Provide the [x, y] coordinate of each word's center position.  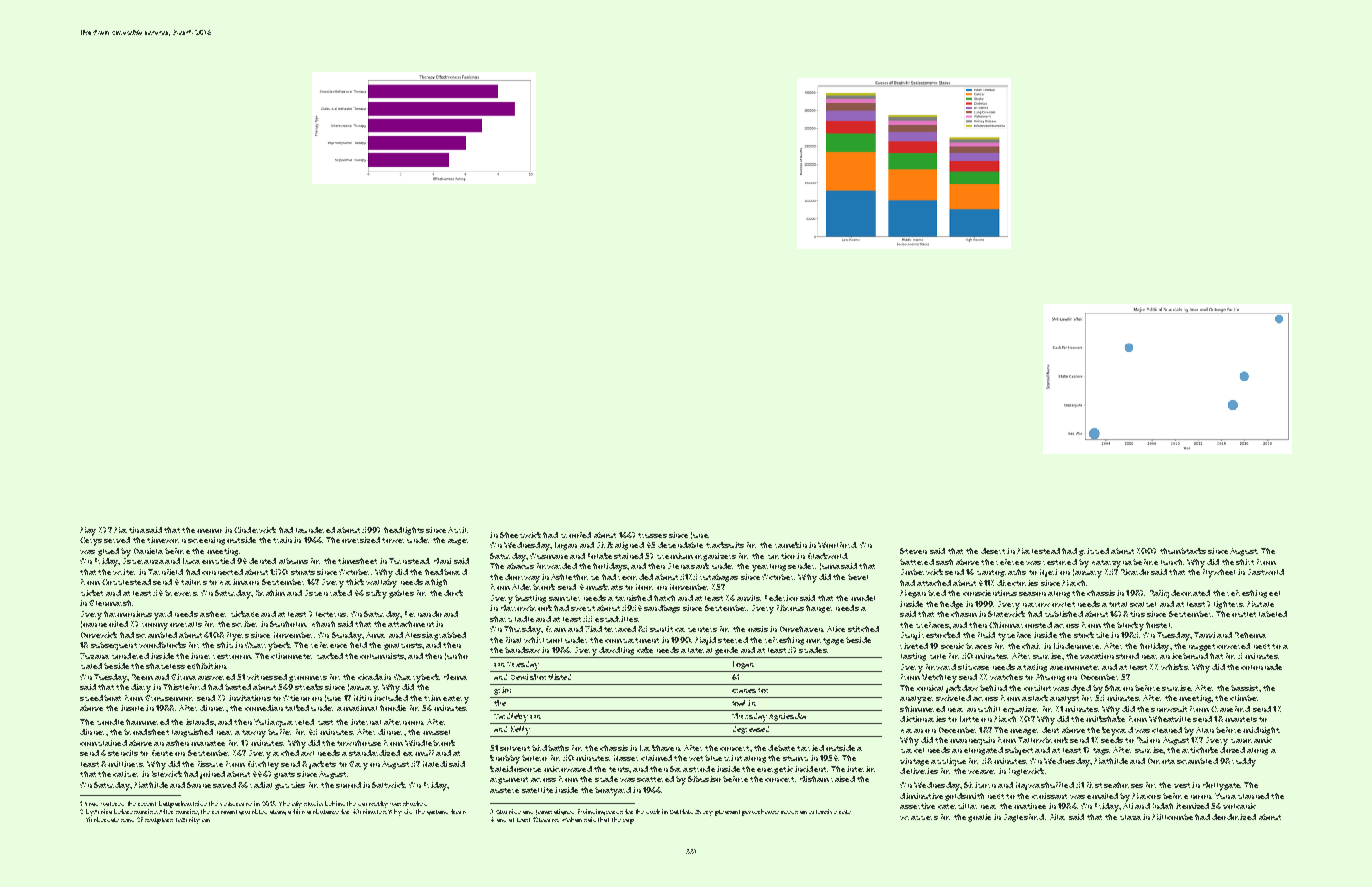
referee [1010, 562]
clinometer [291, 656]
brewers [181, 593]
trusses [652, 535]
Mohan [572, 819]
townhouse [359, 743]
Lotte [969, 719]
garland [437, 812]
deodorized [1234, 817]
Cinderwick [255, 530]
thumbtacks [1183, 551]
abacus [520, 566]
